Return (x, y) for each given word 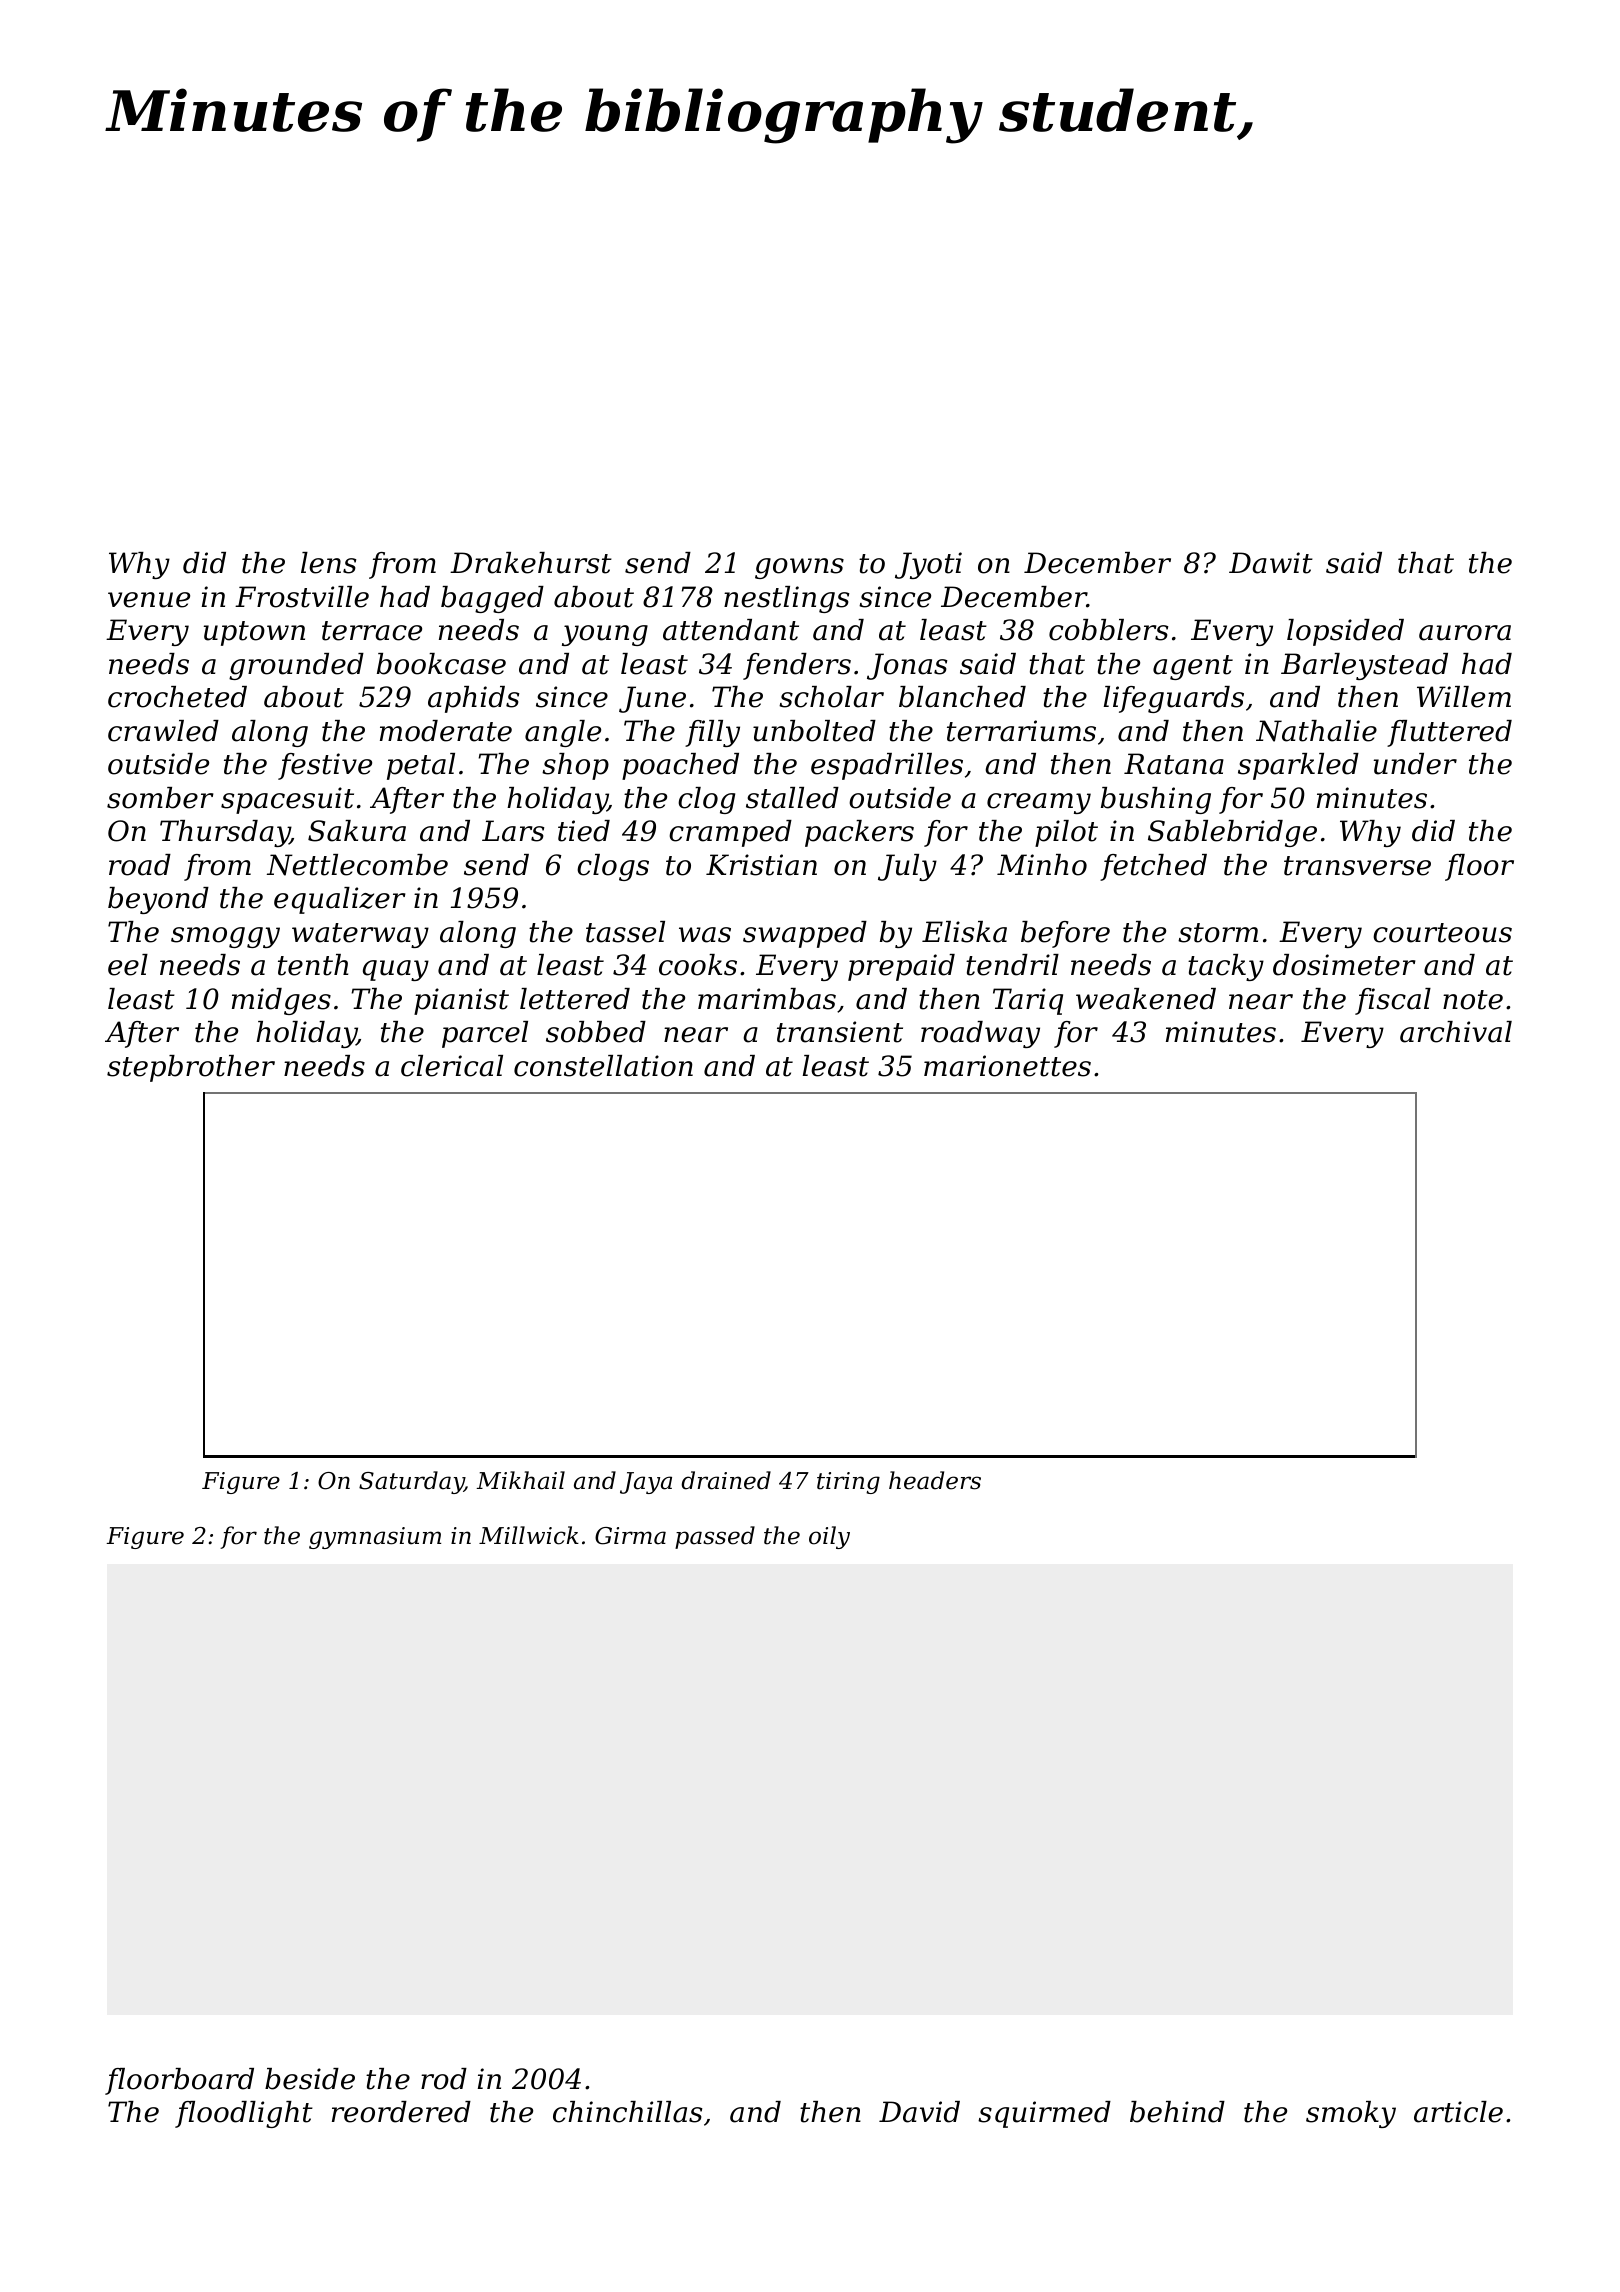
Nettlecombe (357, 865)
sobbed (596, 1032)
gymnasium (375, 1538)
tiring (848, 1483)
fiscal (1393, 1001)
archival (1456, 1032)
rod (444, 2079)
